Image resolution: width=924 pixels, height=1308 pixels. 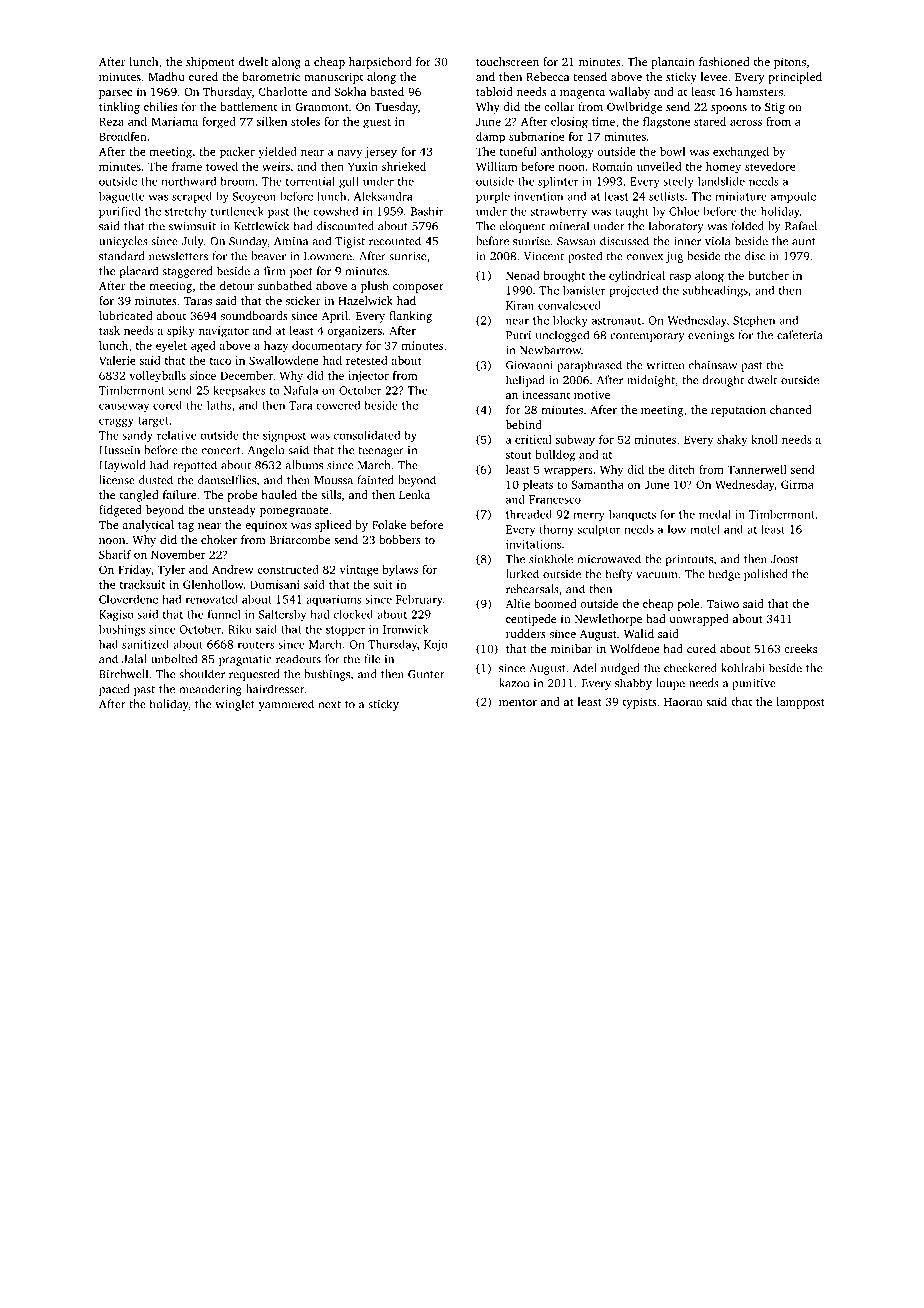 What do you see at coordinates (558, 182) in the image?
I see `splinter` at bounding box center [558, 182].
